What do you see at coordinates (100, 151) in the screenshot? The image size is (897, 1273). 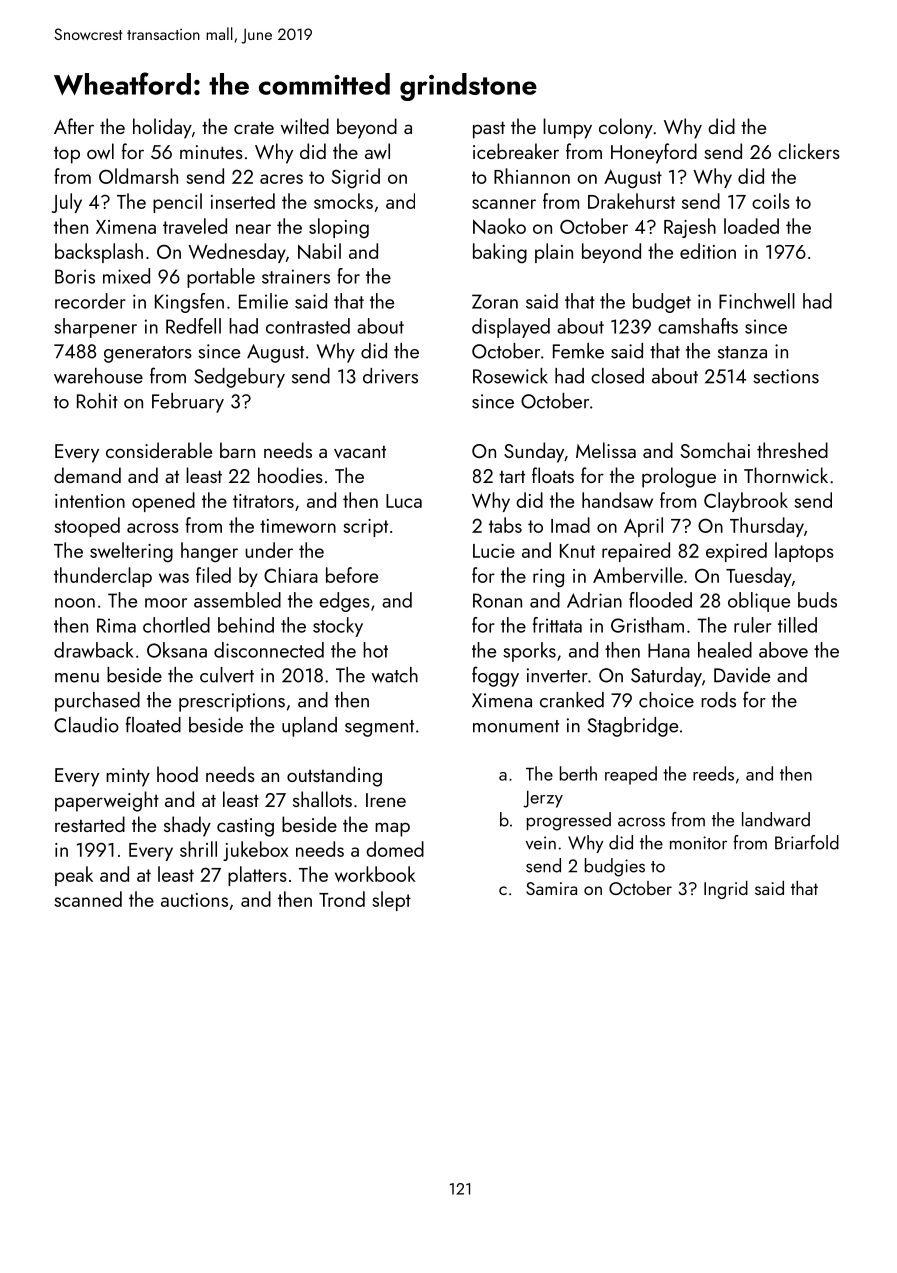 I see `owl` at bounding box center [100, 151].
